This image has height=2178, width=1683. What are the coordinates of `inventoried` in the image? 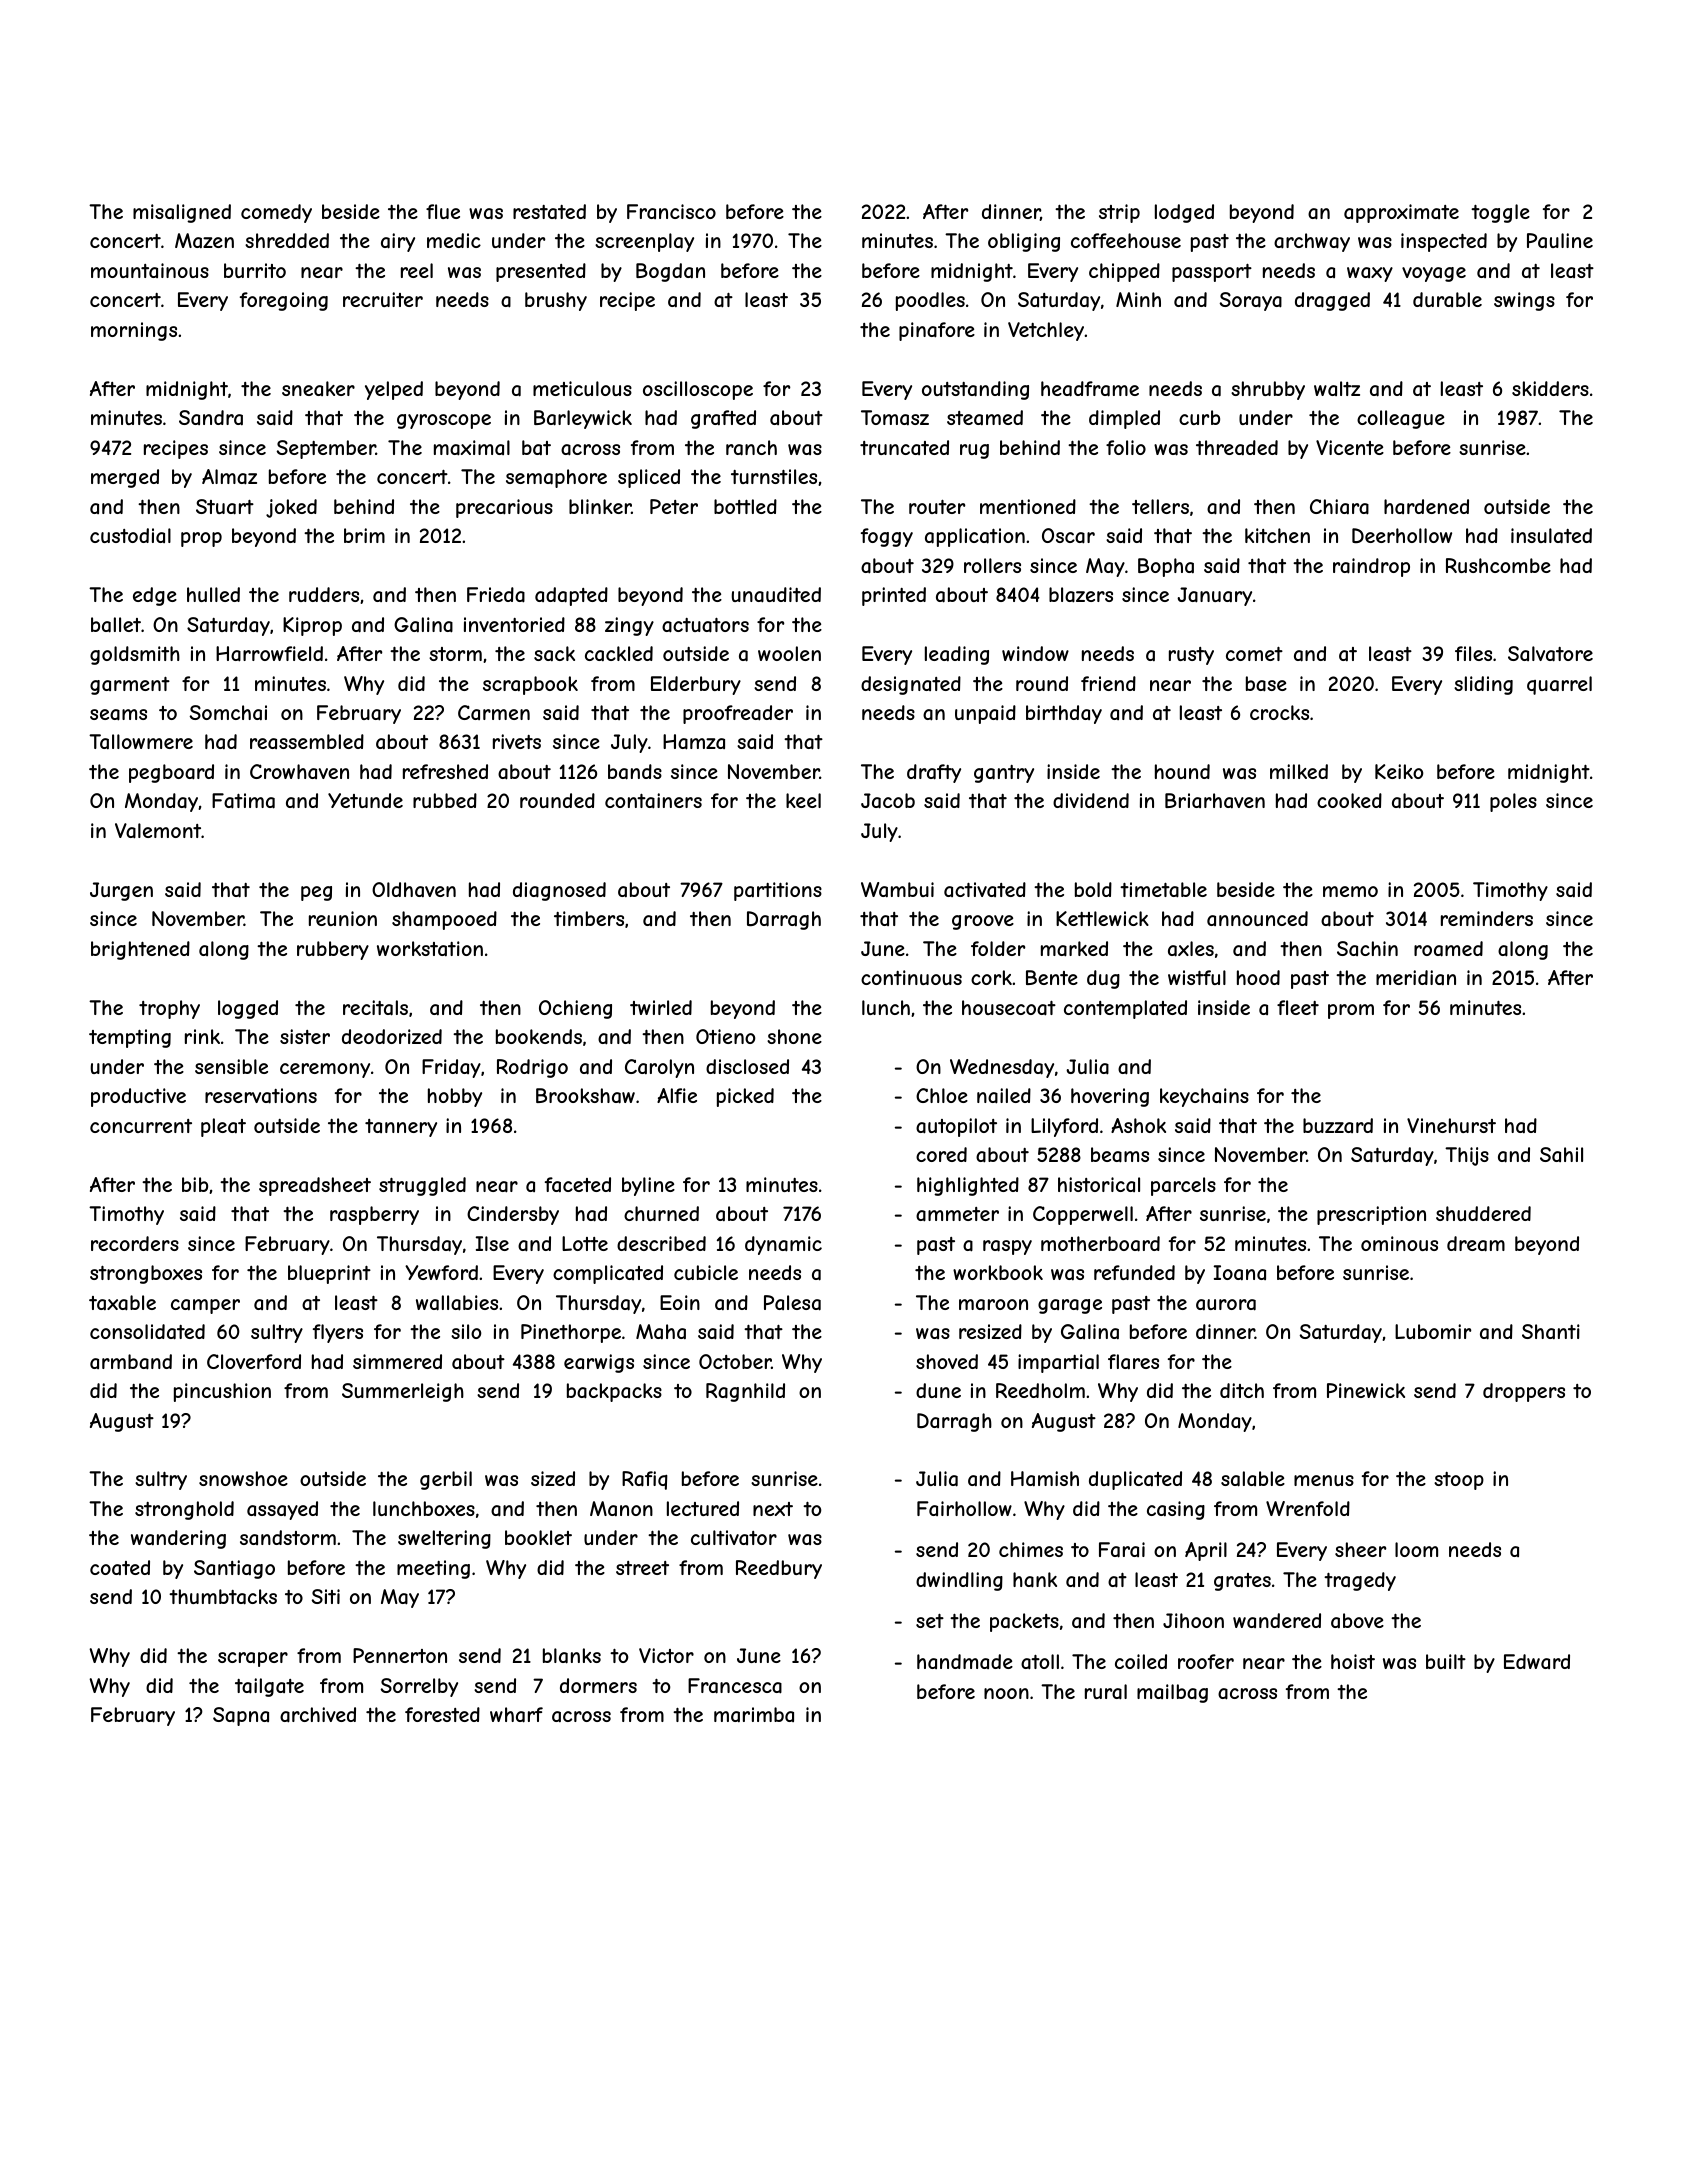 It's located at (514, 624).
